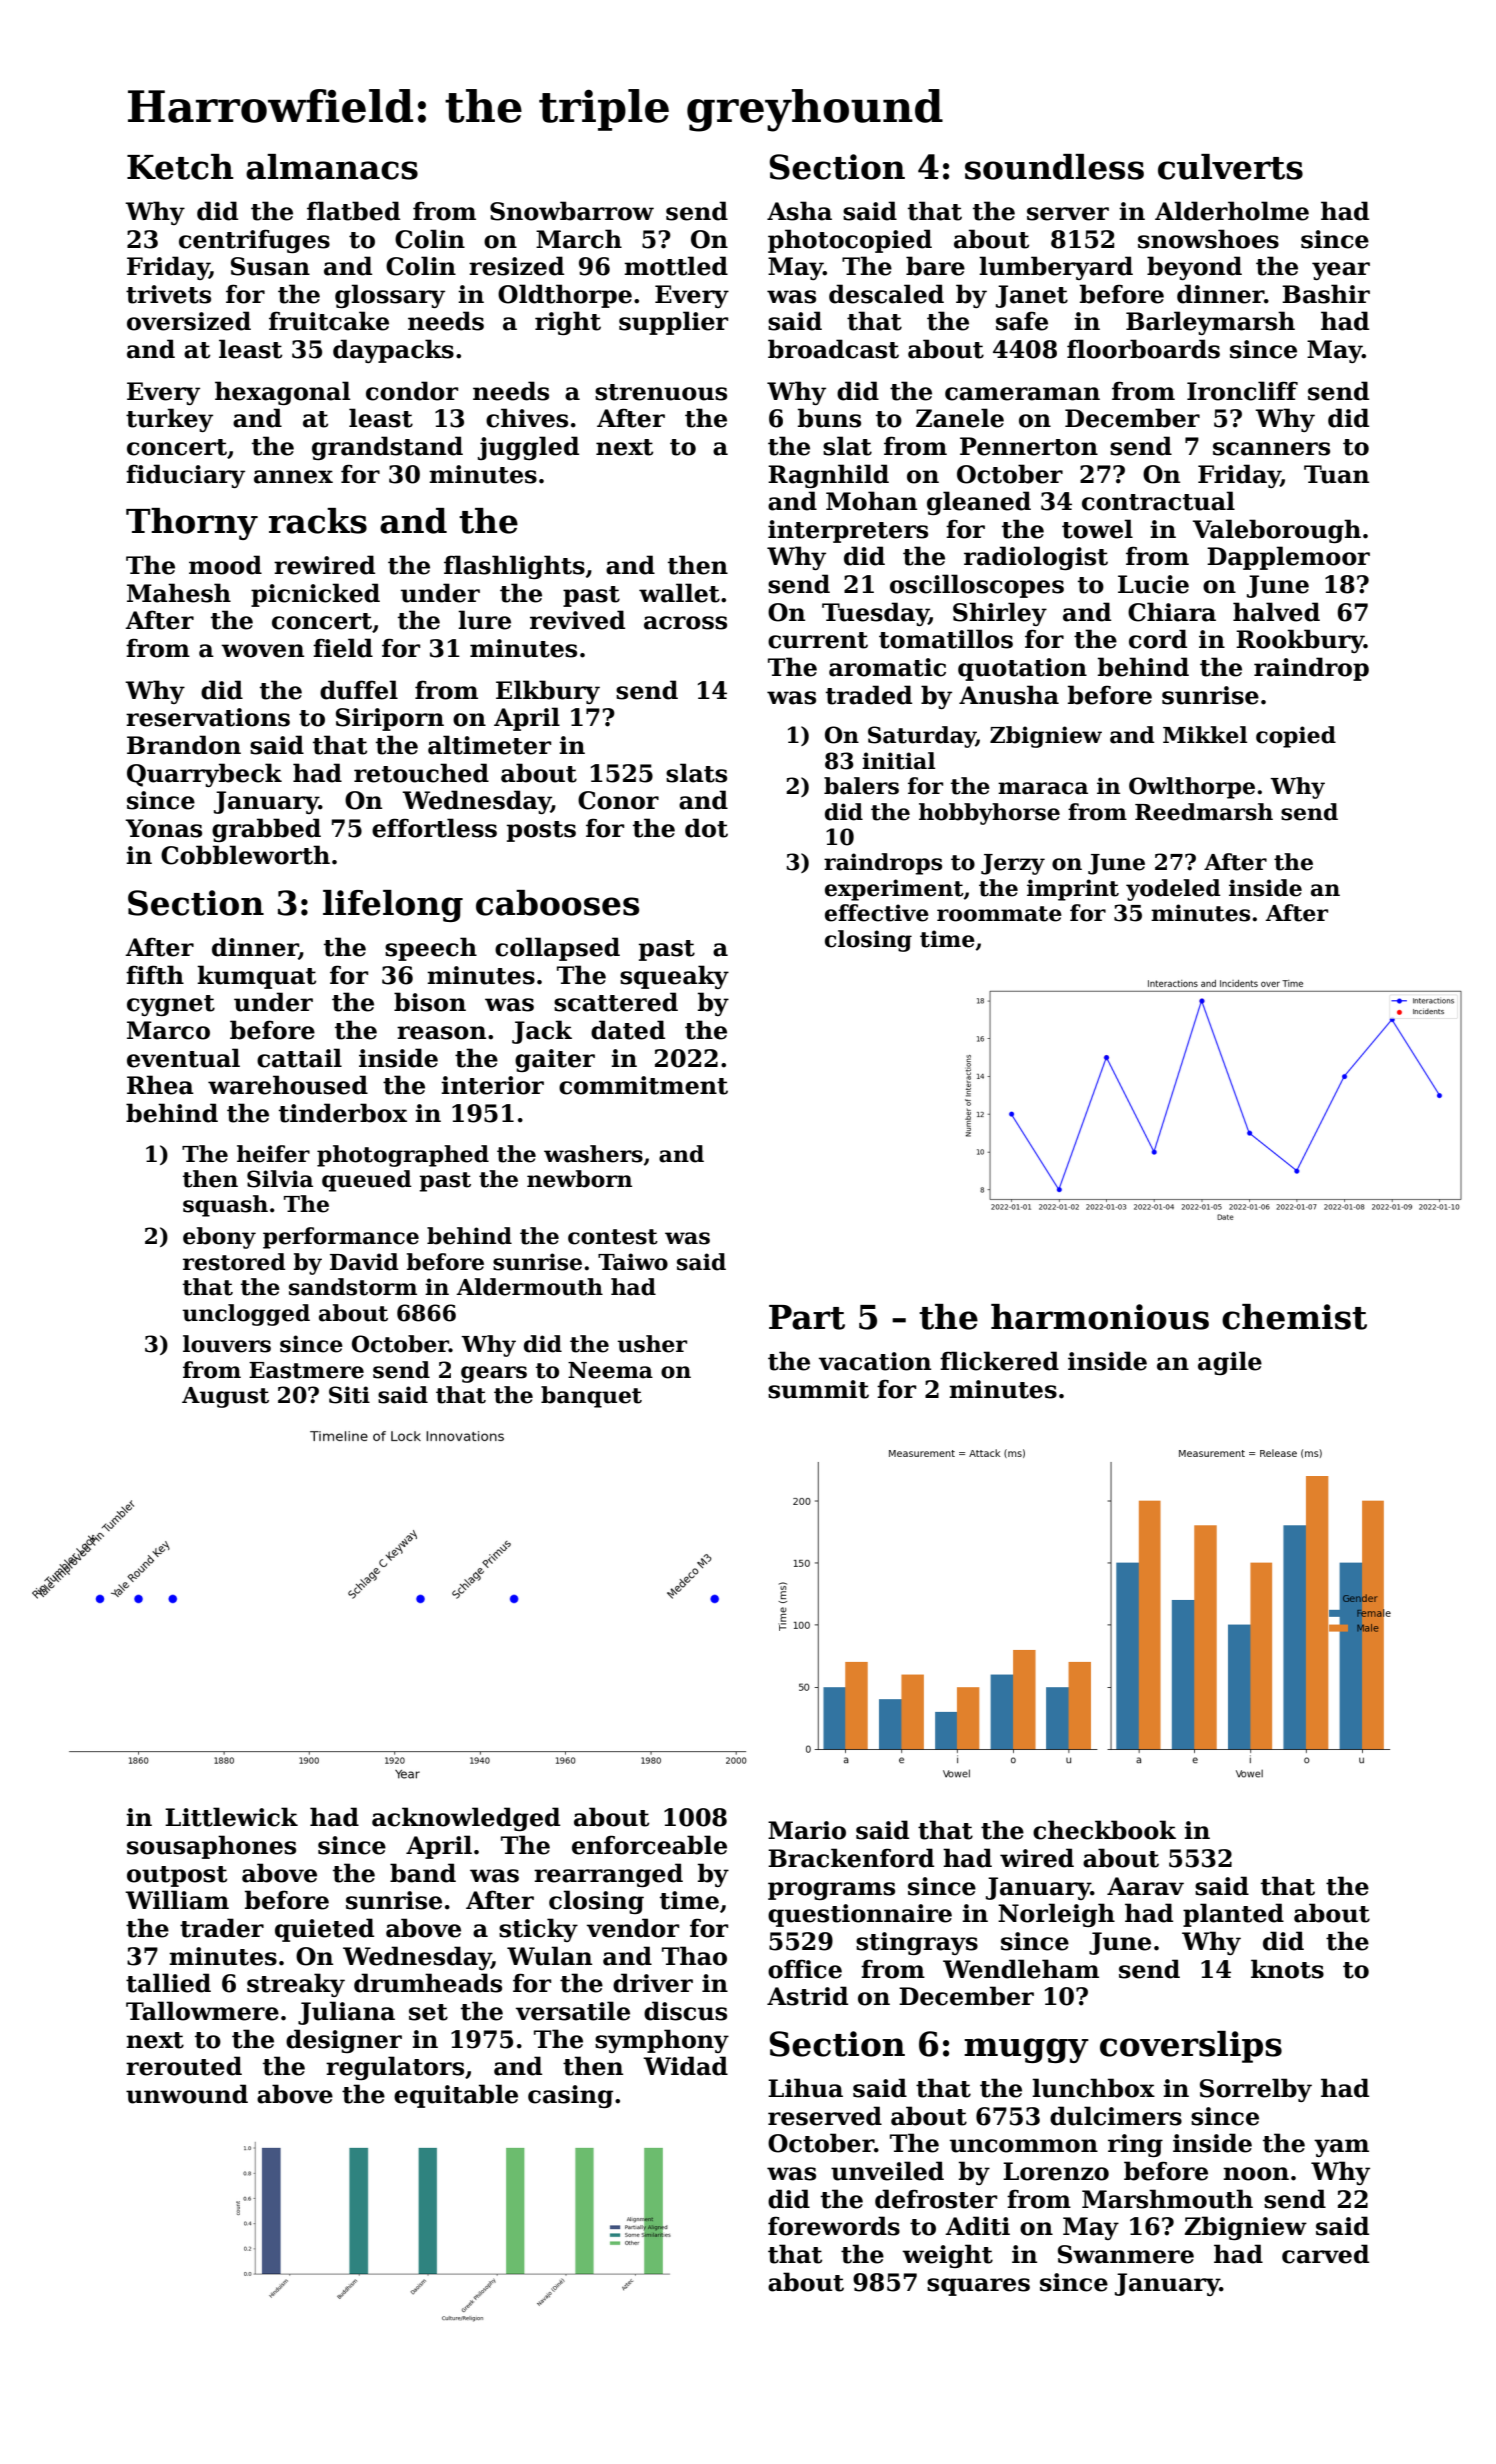 The image size is (1496, 2464). What do you see at coordinates (649, 1845) in the image?
I see `enforceable` at bounding box center [649, 1845].
